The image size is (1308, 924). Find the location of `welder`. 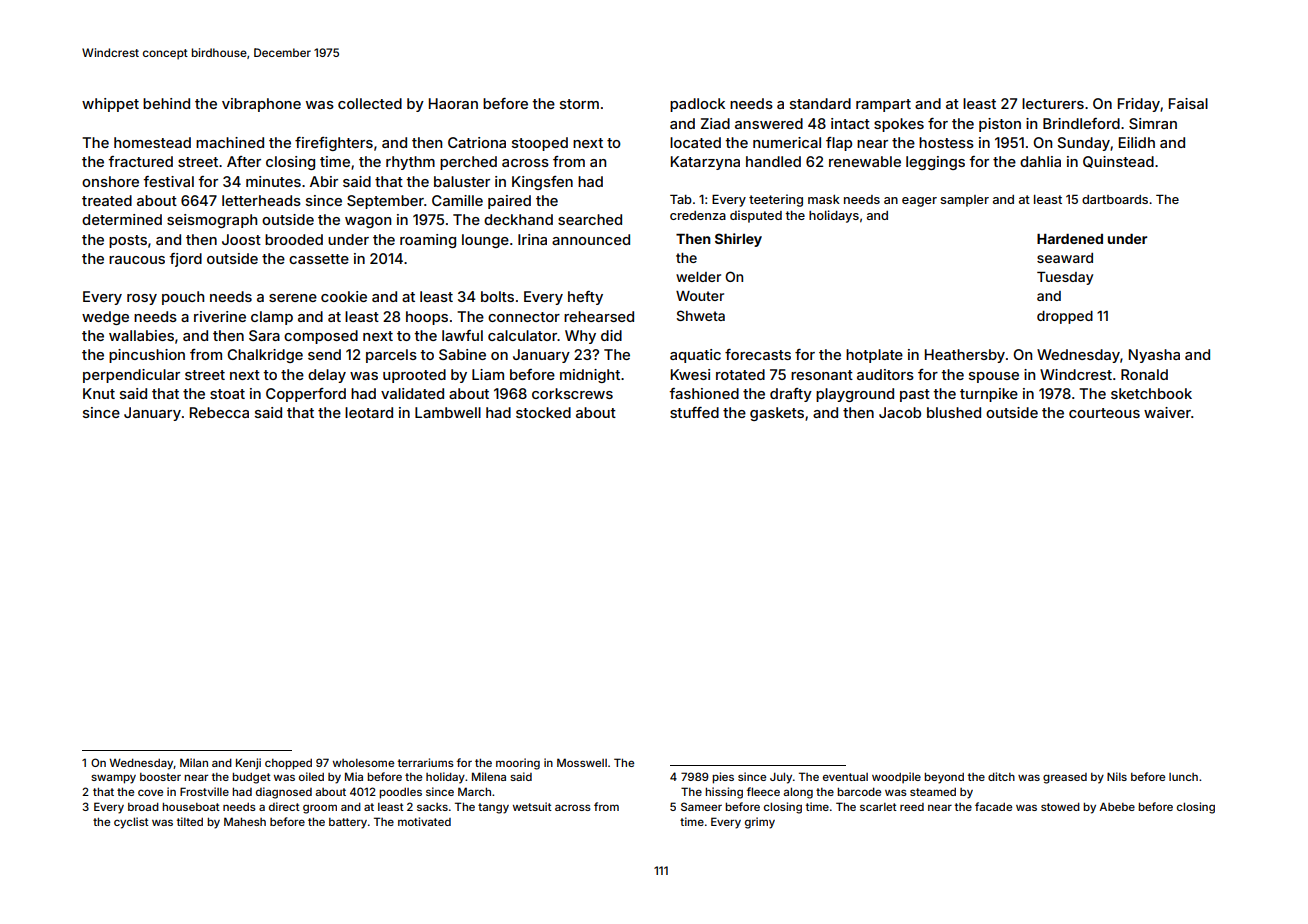

welder is located at coordinates (698, 277).
